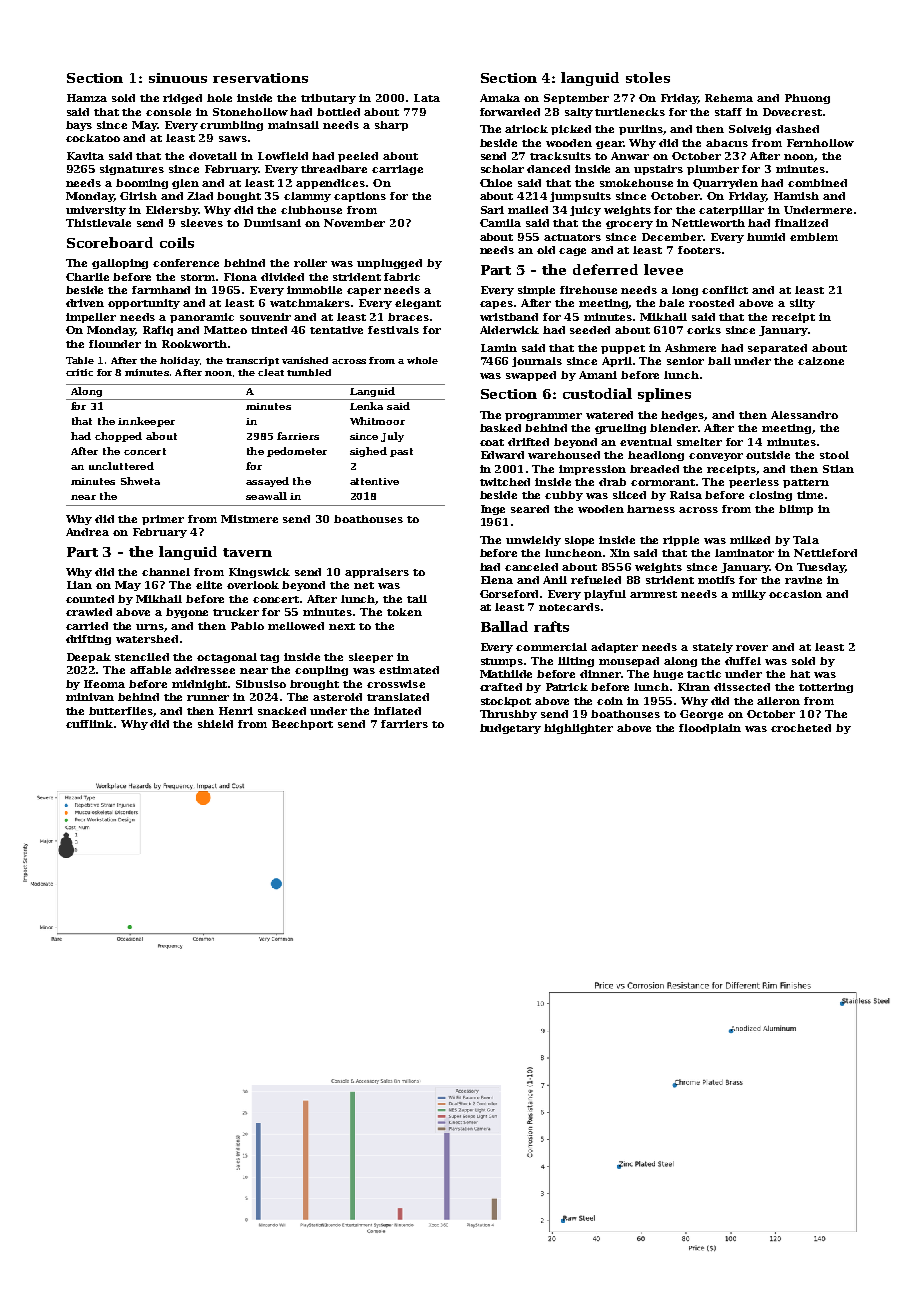  Describe the element at coordinates (310, 303) in the image. I see `watchmakers` at that location.
